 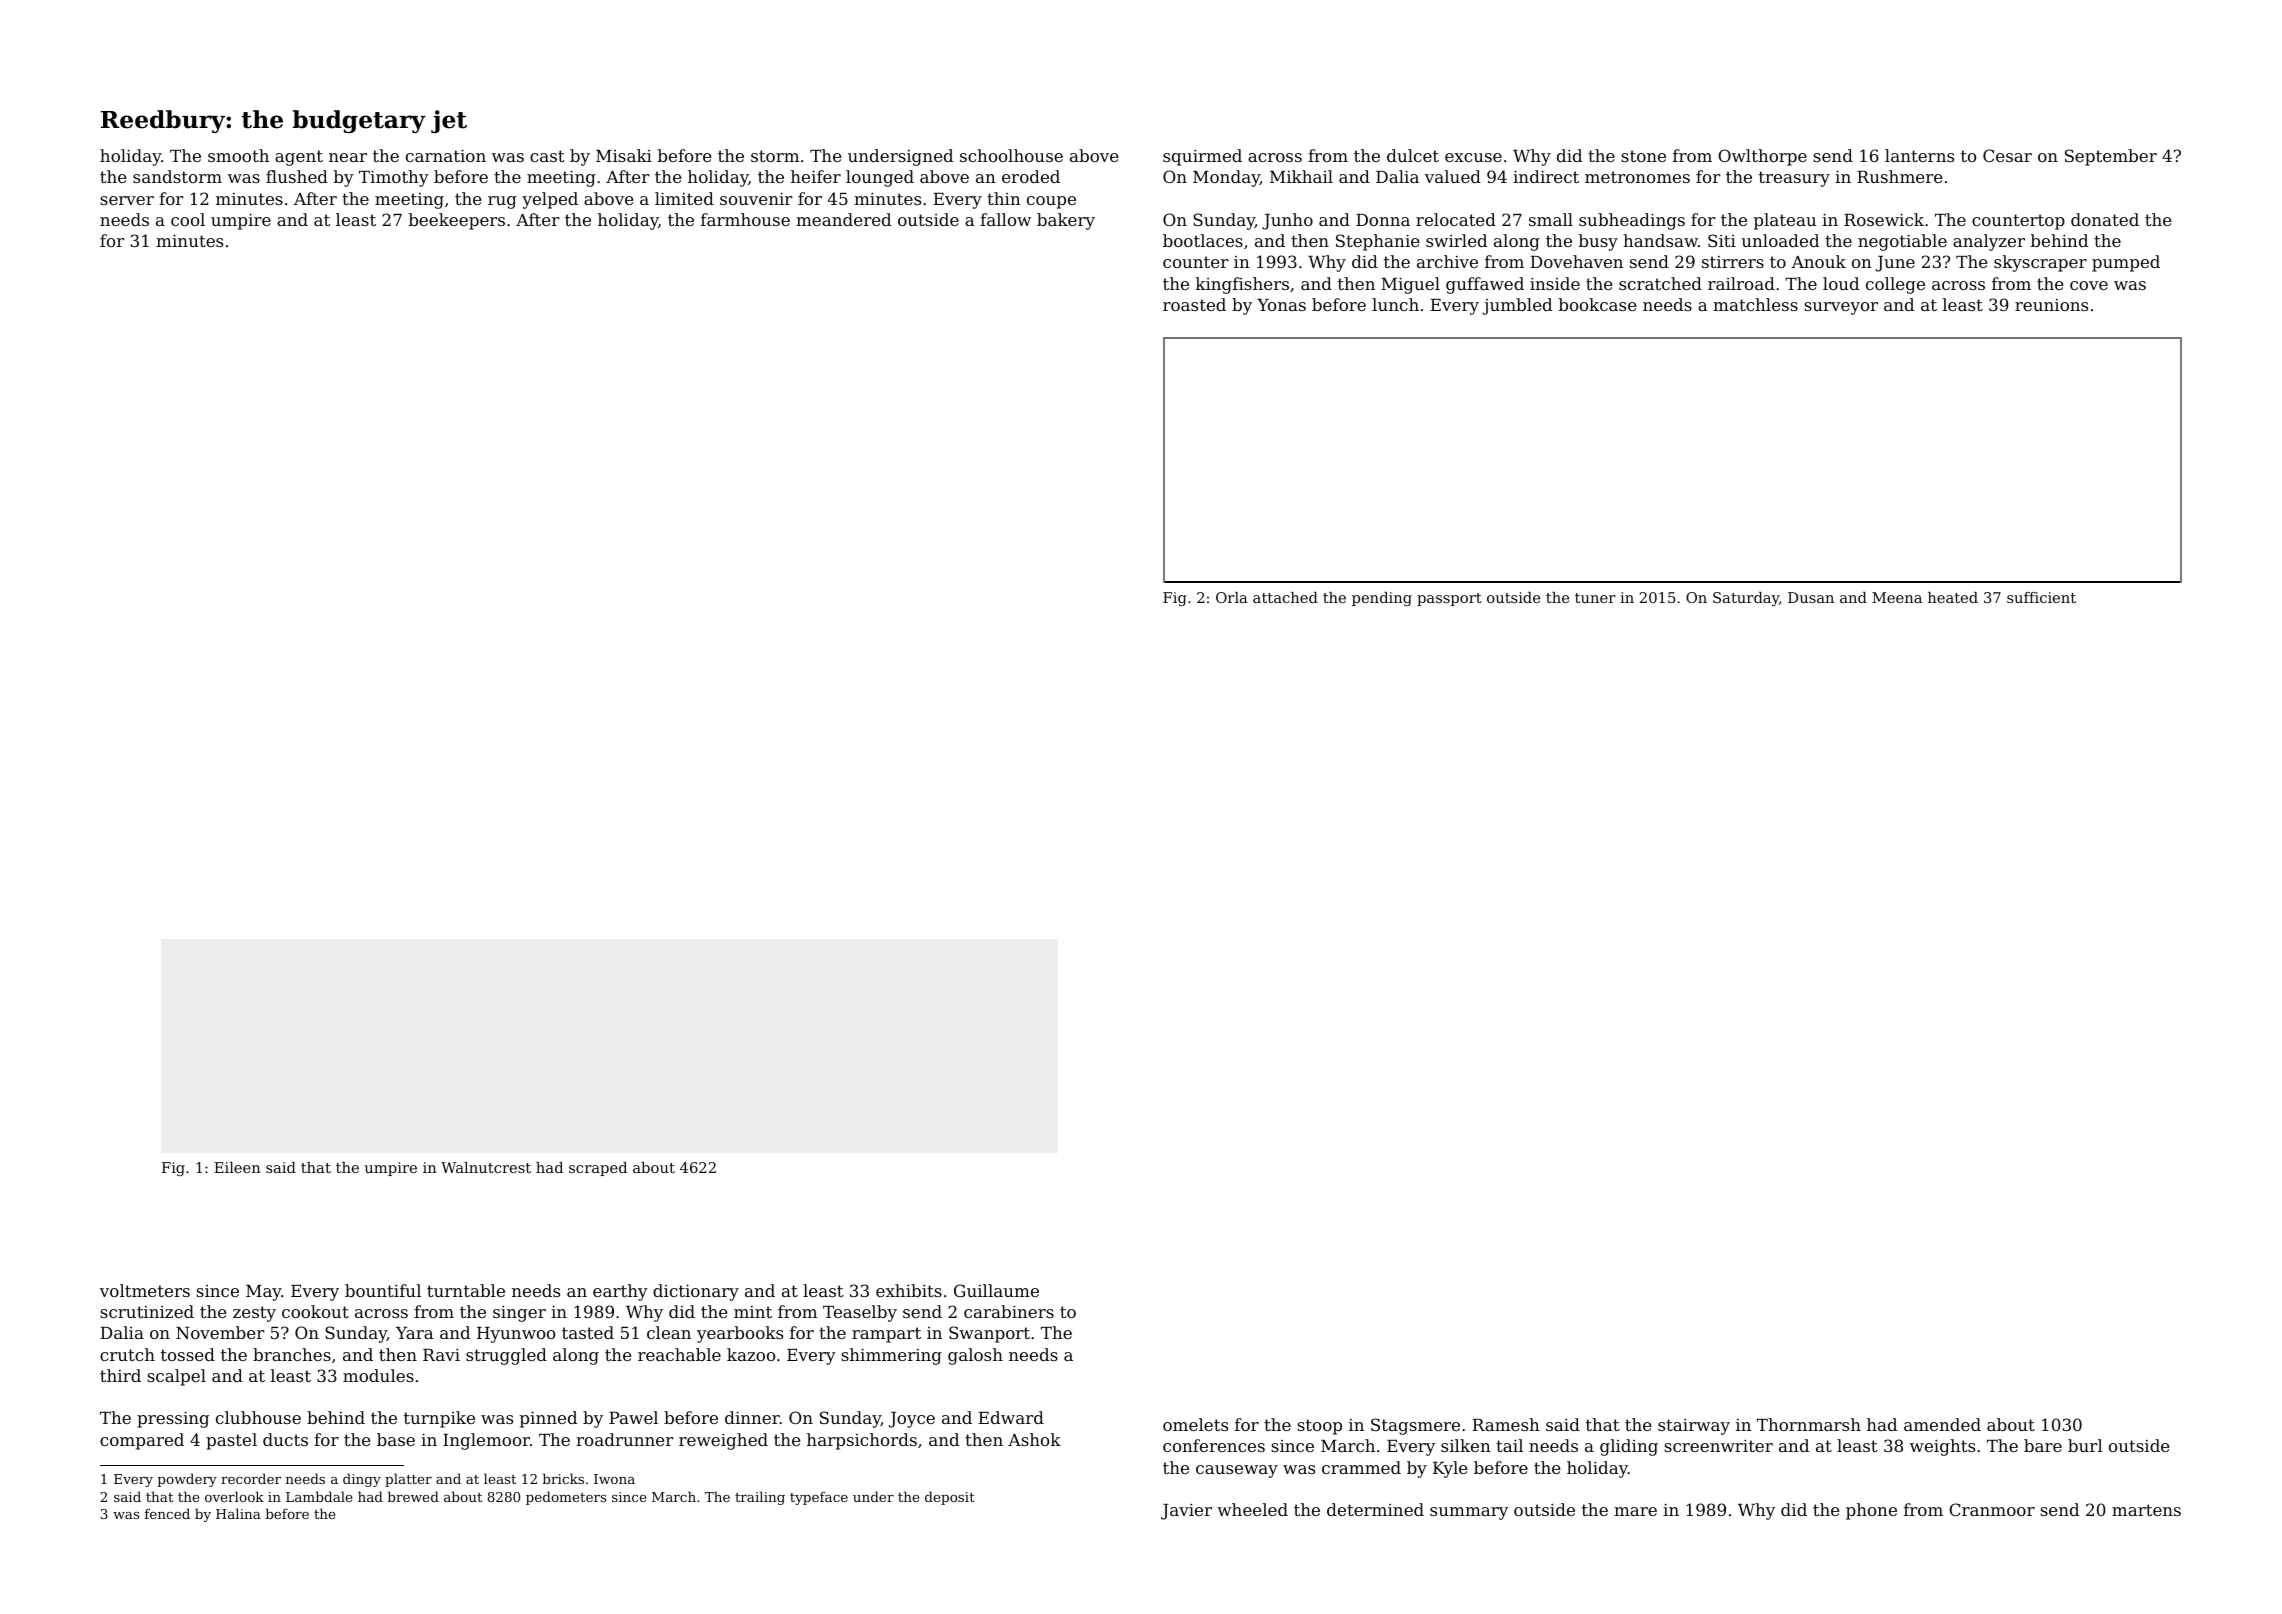 What do you see at coordinates (2146, 1510) in the screenshot?
I see `martens` at bounding box center [2146, 1510].
